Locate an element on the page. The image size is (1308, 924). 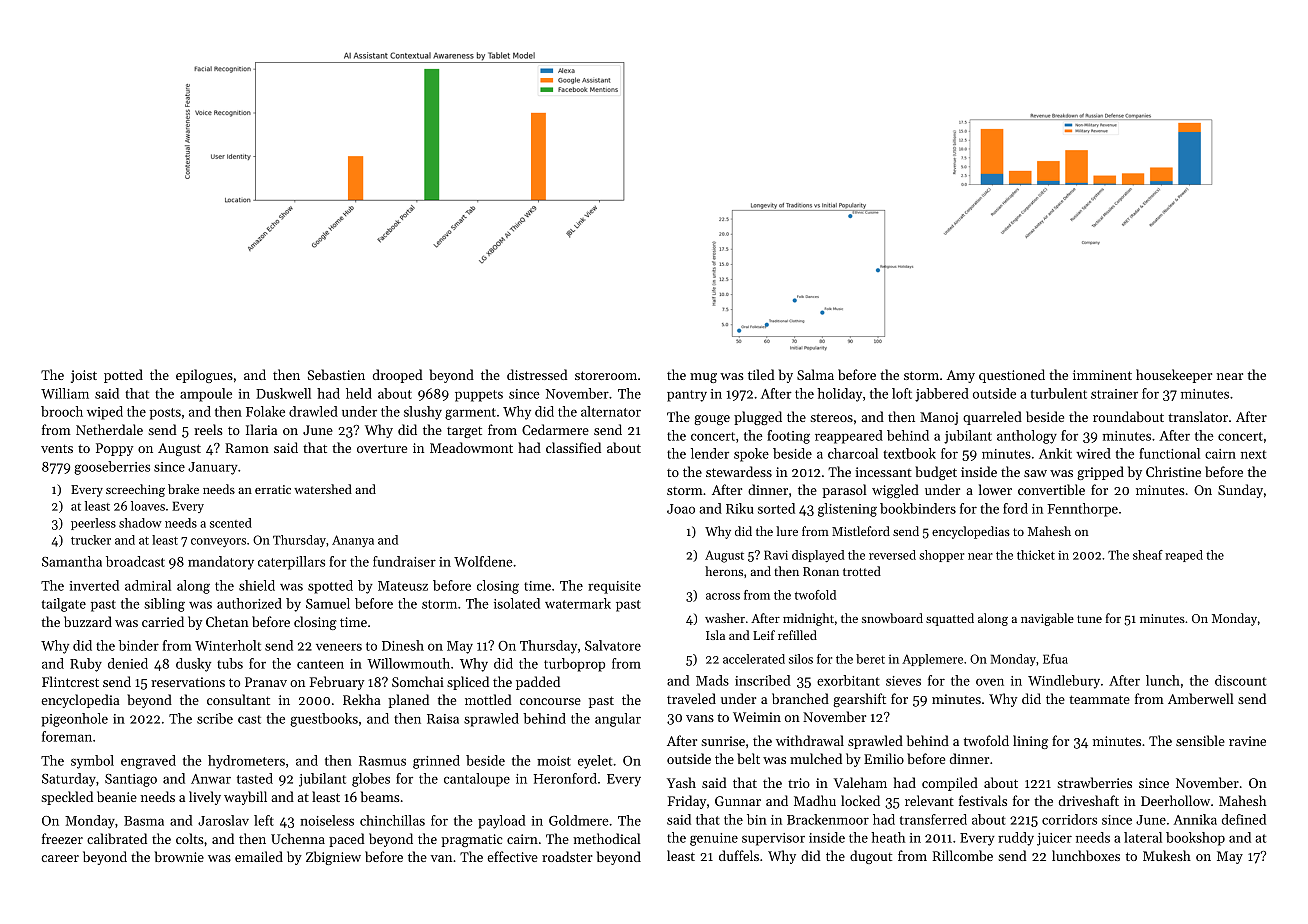
joist is located at coordinates (84, 376).
